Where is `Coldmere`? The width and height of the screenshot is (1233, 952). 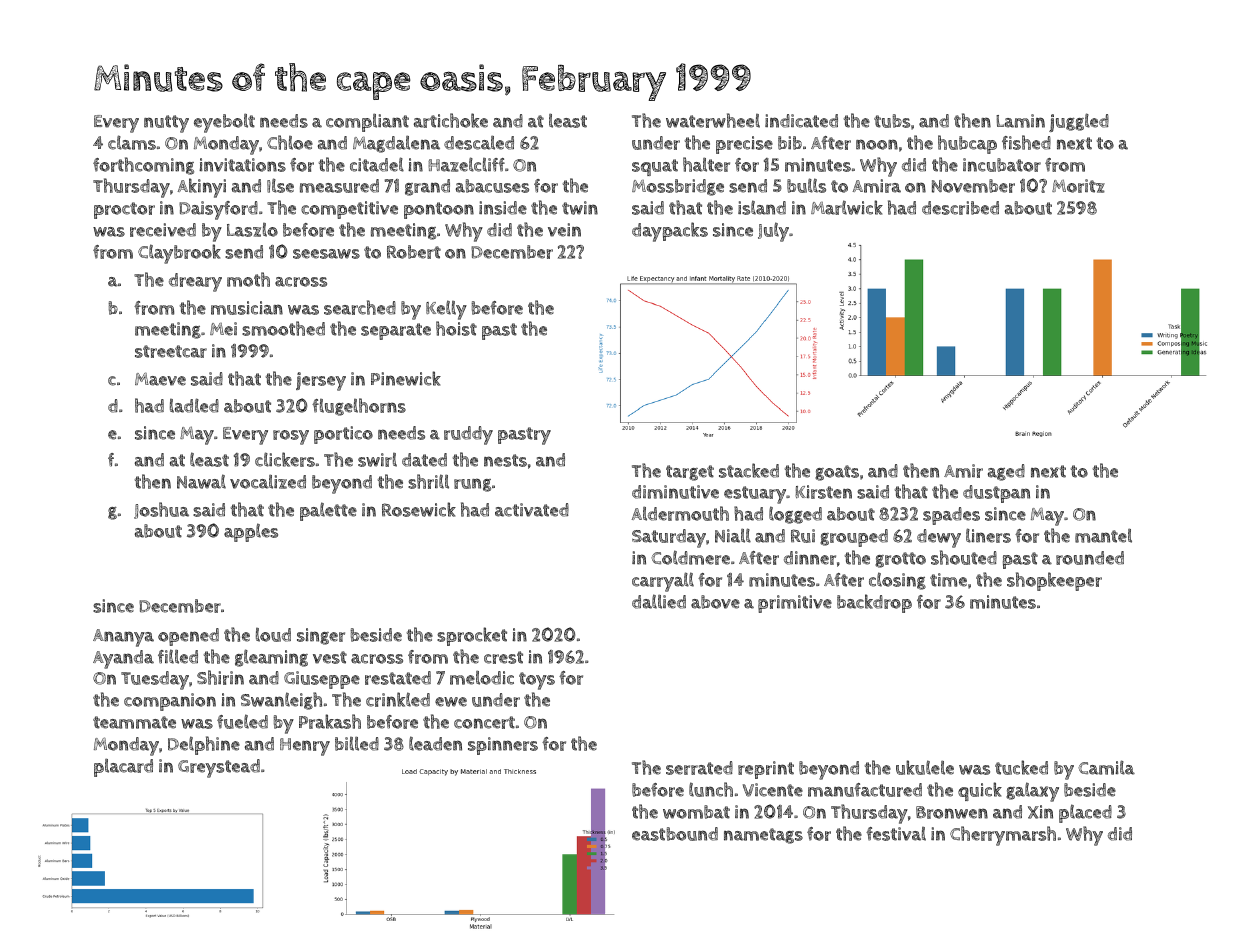 Coldmere is located at coordinates (690, 557).
